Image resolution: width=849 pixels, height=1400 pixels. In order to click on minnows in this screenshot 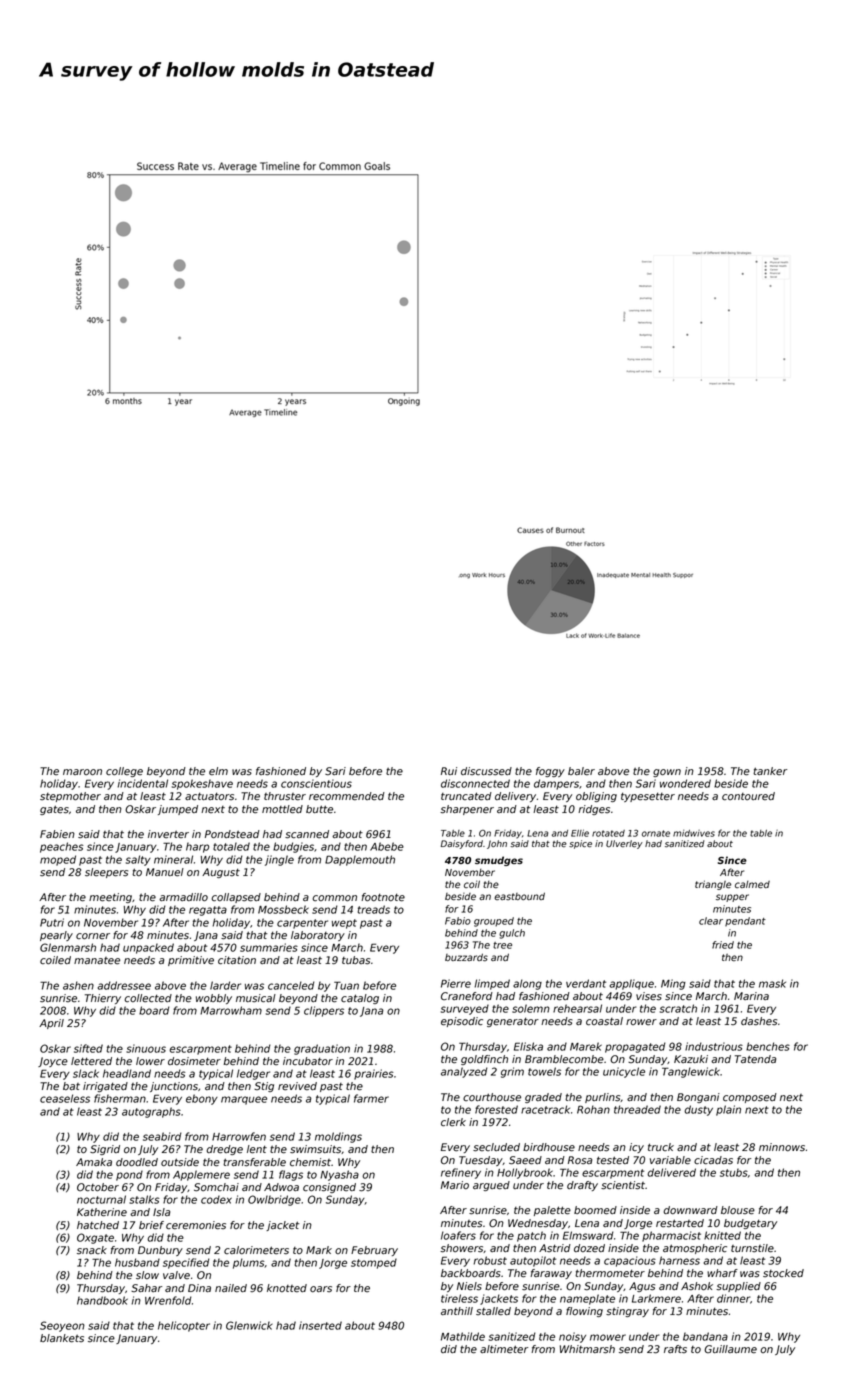, I will do `click(782, 1147)`.
